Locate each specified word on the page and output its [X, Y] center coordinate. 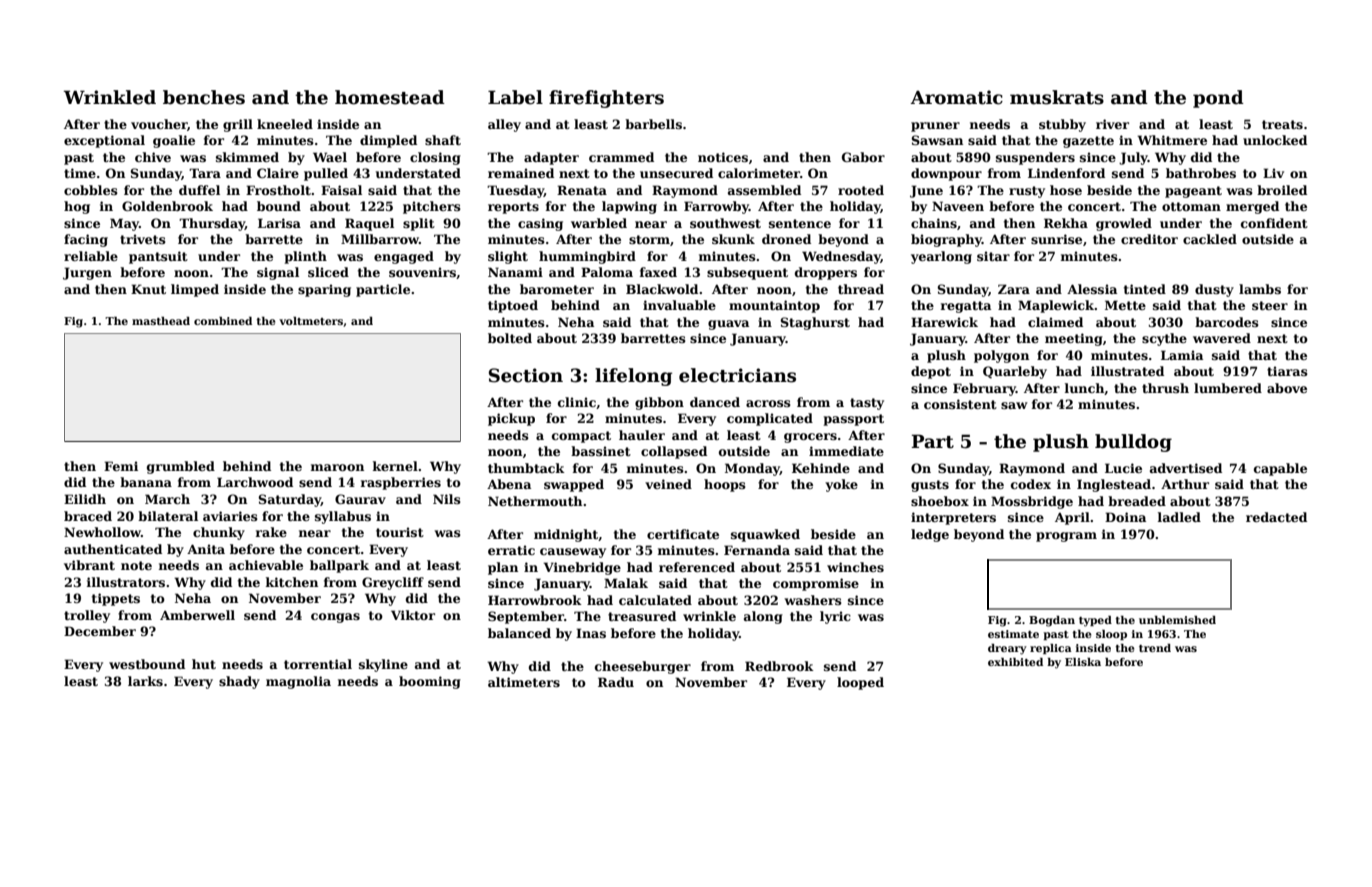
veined [668, 484]
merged [1252, 207]
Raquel [369, 224]
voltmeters [311, 321]
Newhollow [102, 532]
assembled [764, 190]
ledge [930, 535]
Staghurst [815, 323]
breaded [1137, 501]
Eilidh [85, 499]
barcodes [1227, 322]
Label [515, 97]
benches [204, 97]
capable [1280, 469]
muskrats [1057, 97]
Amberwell [197, 615]
